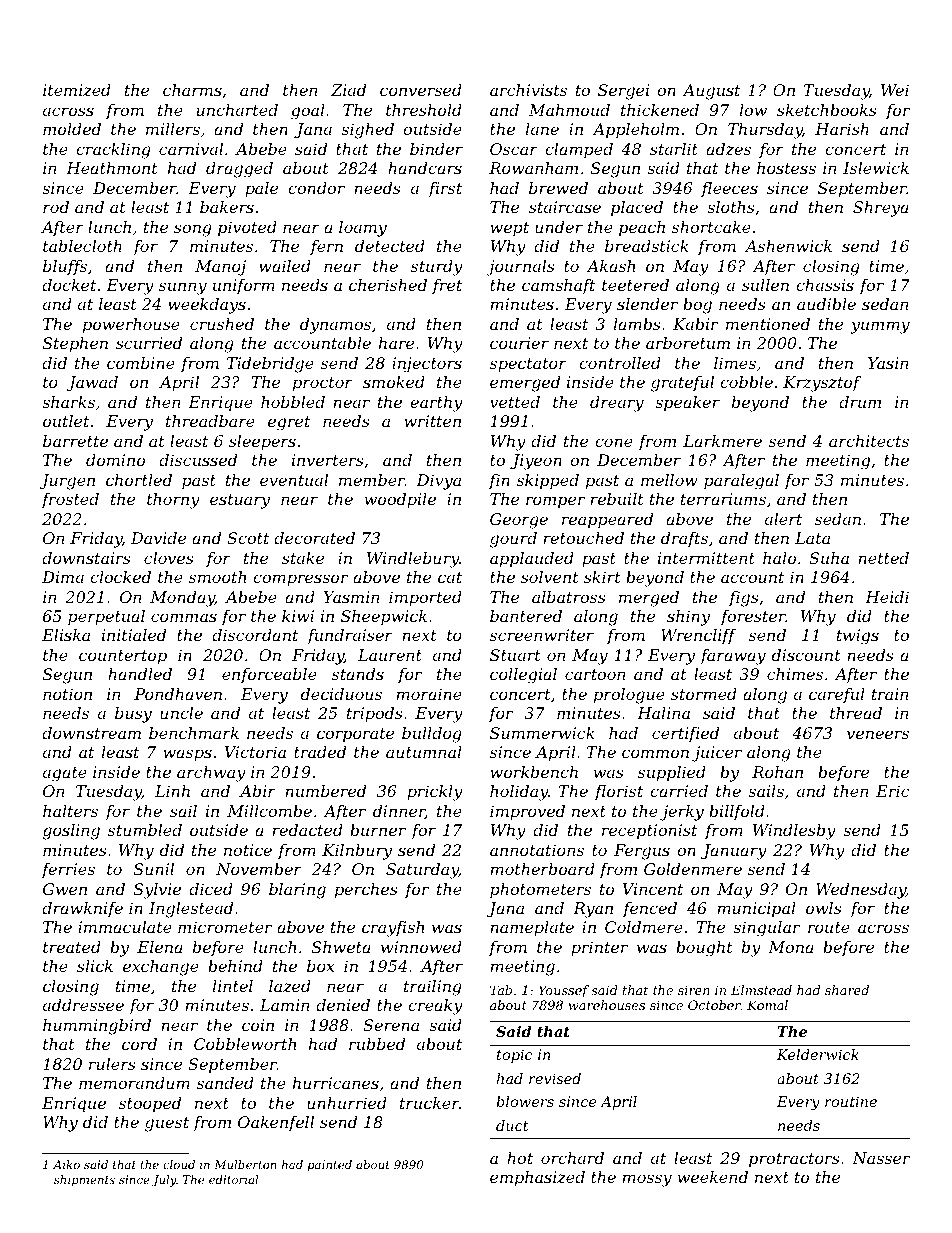  What do you see at coordinates (233, 1179) in the image?
I see `editorial` at bounding box center [233, 1179].
